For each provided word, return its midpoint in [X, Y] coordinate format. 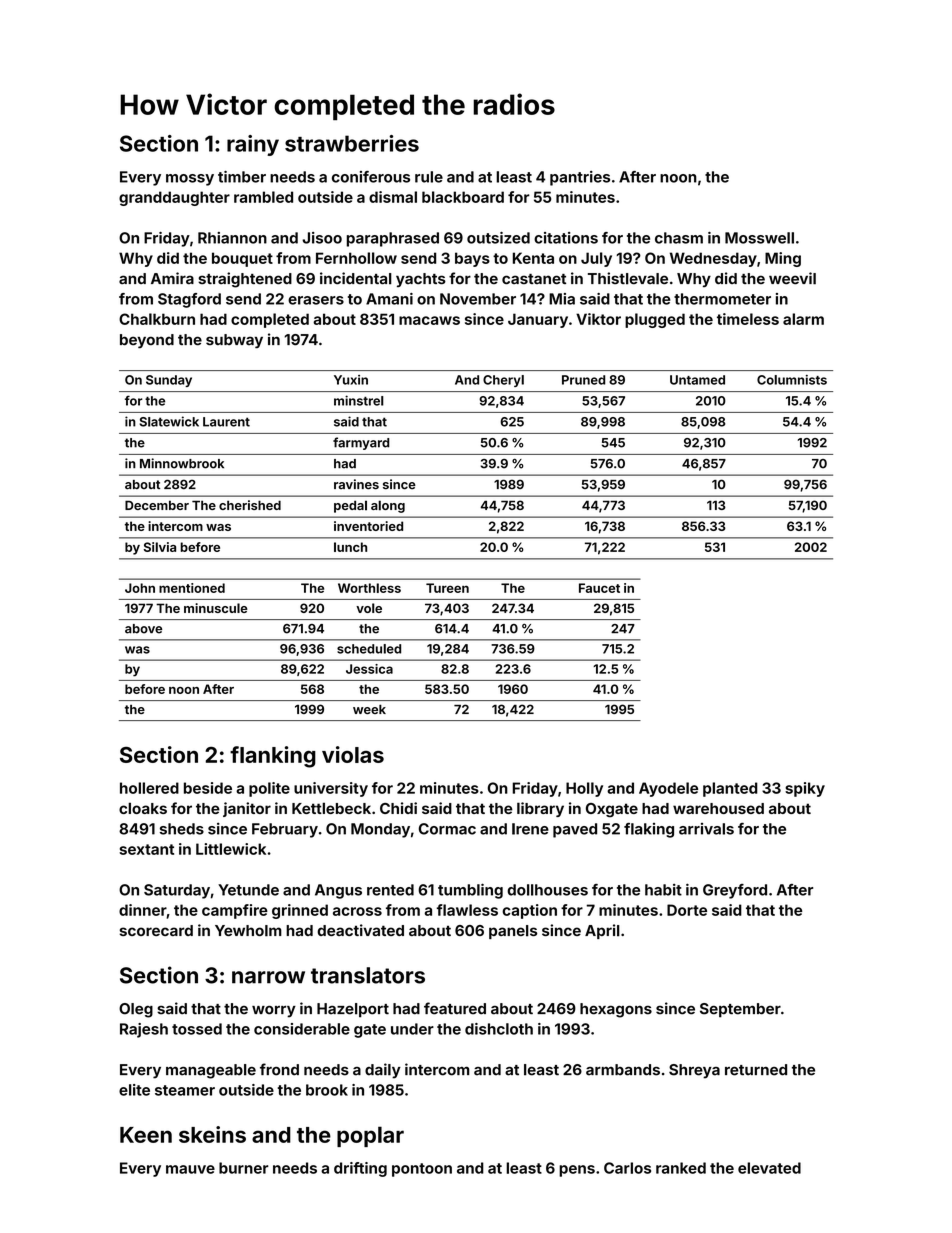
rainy [253, 145]
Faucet [599, 588]
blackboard [463, 197]
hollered [149, 788]
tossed [197, 1029]
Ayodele [668, 789]
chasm [679, 238]
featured [455, 1008]
